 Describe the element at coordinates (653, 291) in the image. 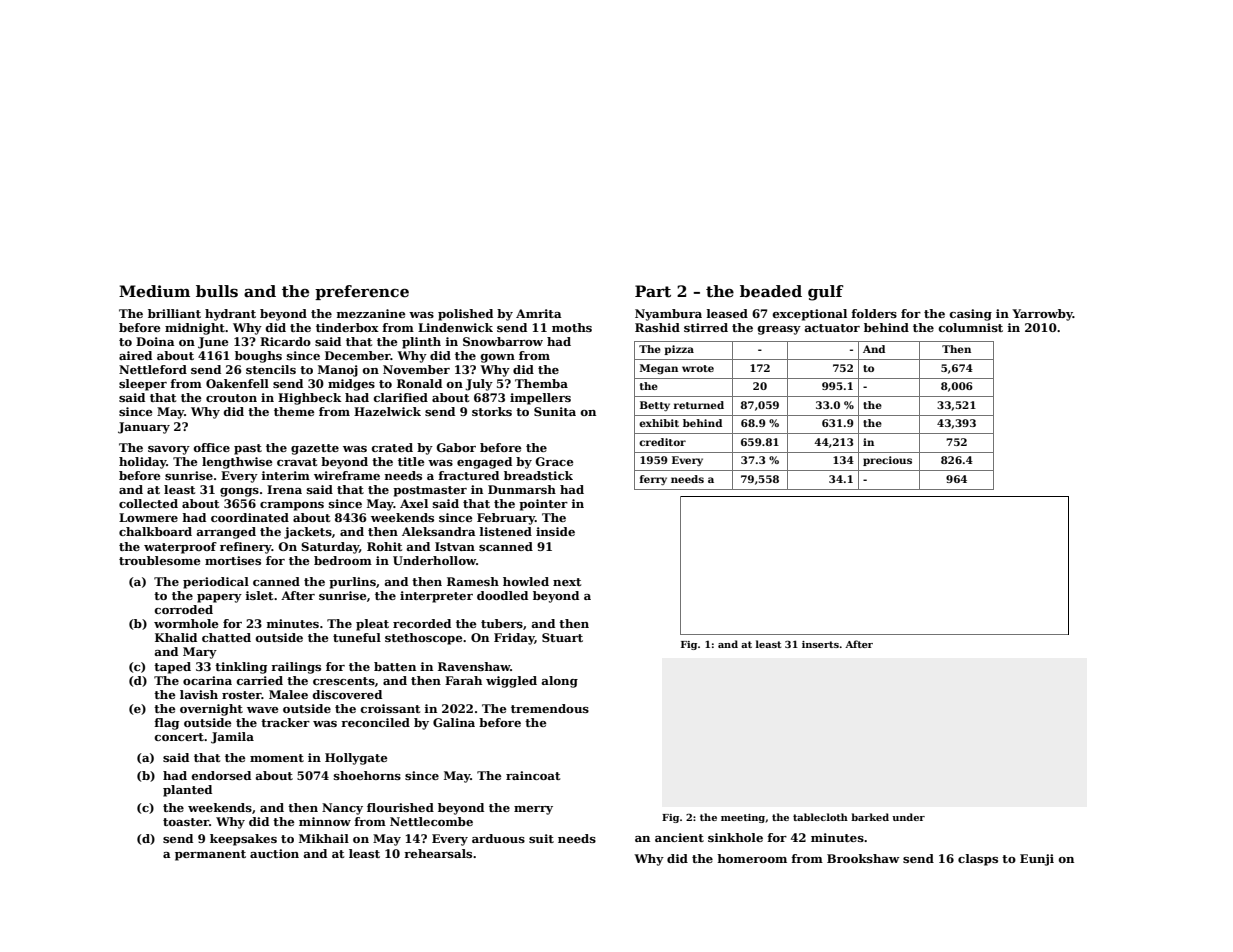

I see `Part` at that location.
